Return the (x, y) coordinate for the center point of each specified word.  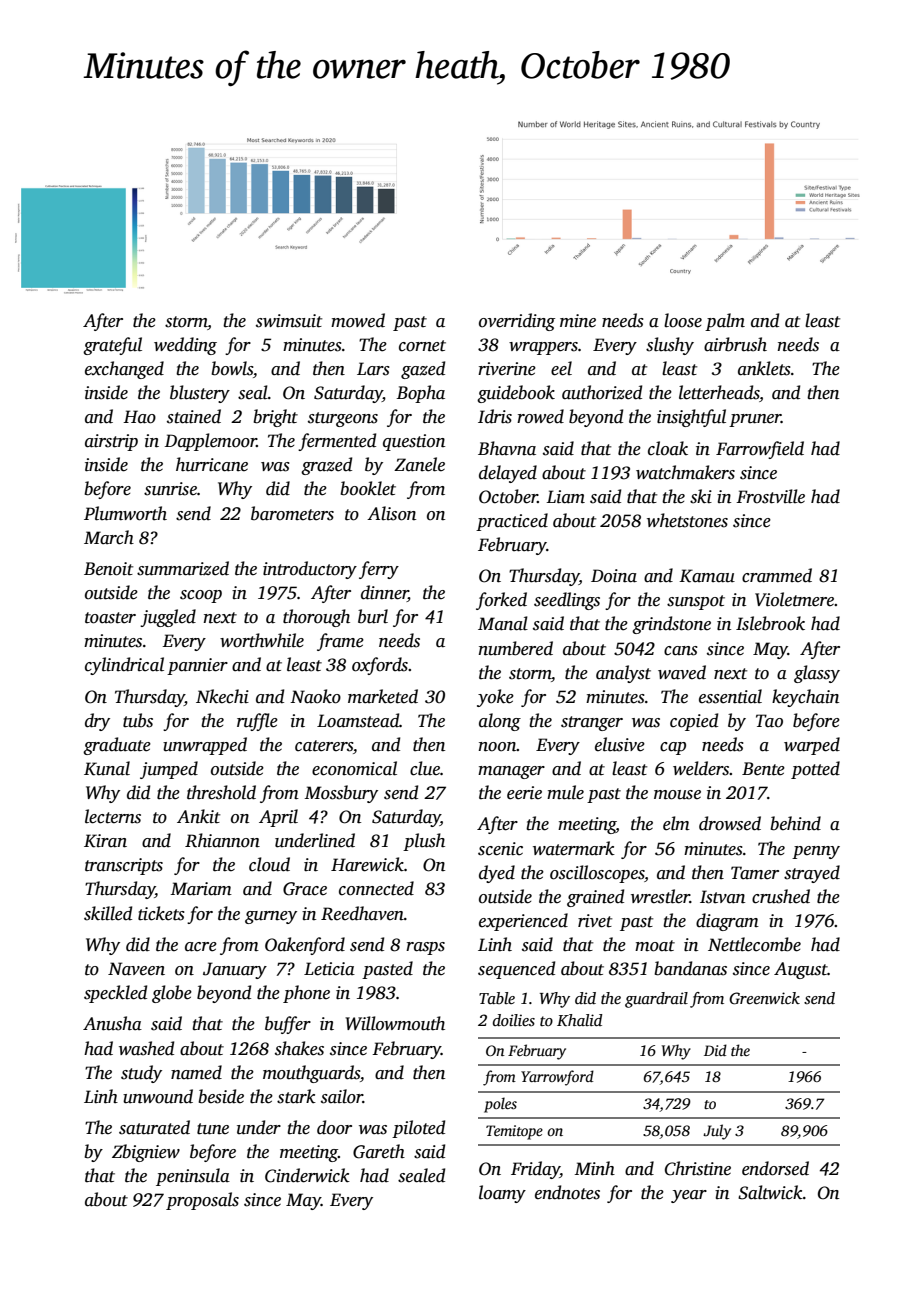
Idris (495, 416)
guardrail (656, 1000)
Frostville (770, 496)
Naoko (315, 696)
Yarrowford (557, 1078)
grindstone (671, 625)
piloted (418, 1129)
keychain (805, 698)
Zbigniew (146, 1153)
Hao (139, 417)
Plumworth (125, 513)
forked (501, 601)
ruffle (257, 722)
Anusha (112, 1023)
